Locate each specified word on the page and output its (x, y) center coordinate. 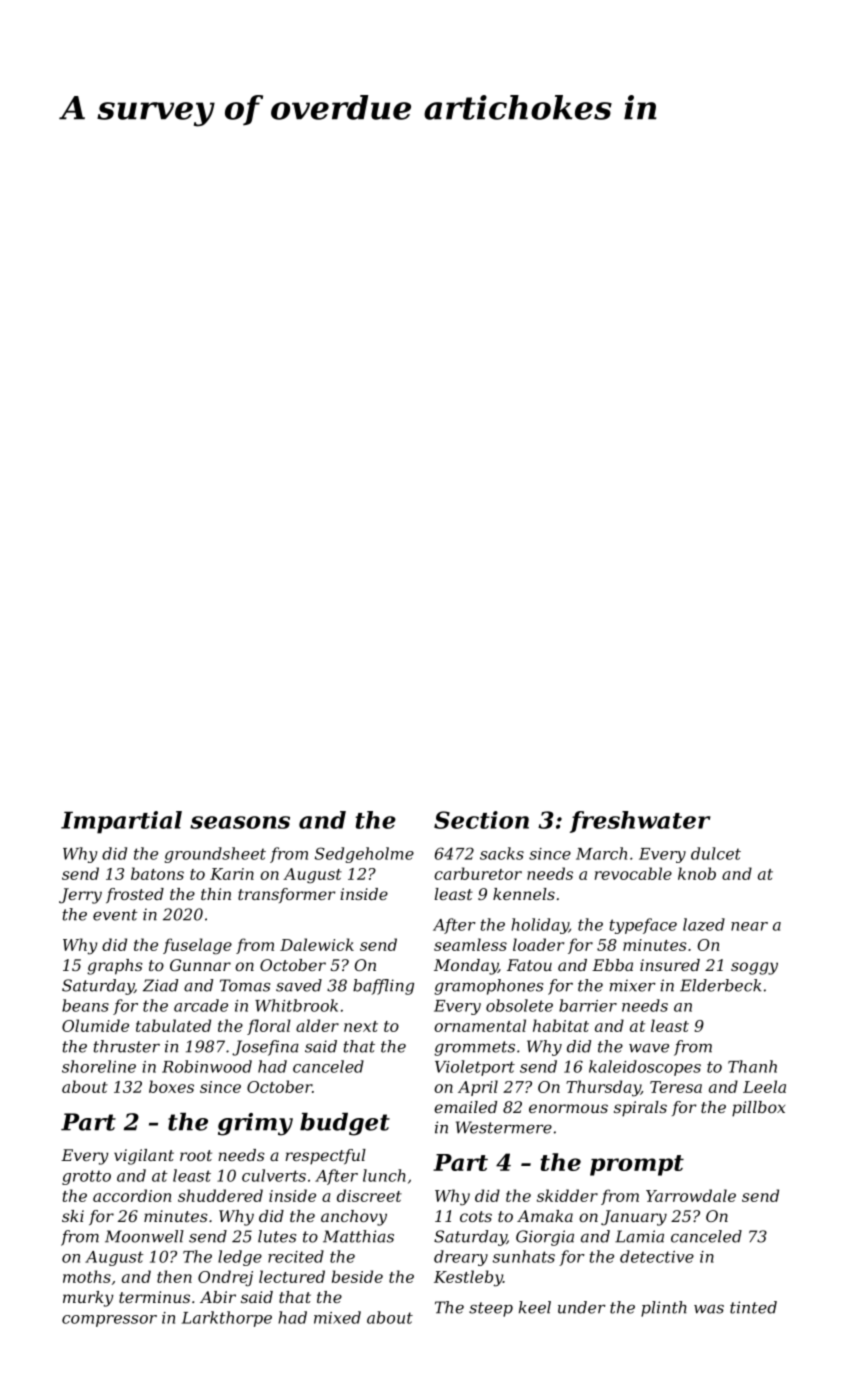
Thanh (752, 1066)
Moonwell (144, 1236)
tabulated (173, 1025)
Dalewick (317, 944)
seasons (240, 822)
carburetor (478, 873)
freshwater (640, 822)
